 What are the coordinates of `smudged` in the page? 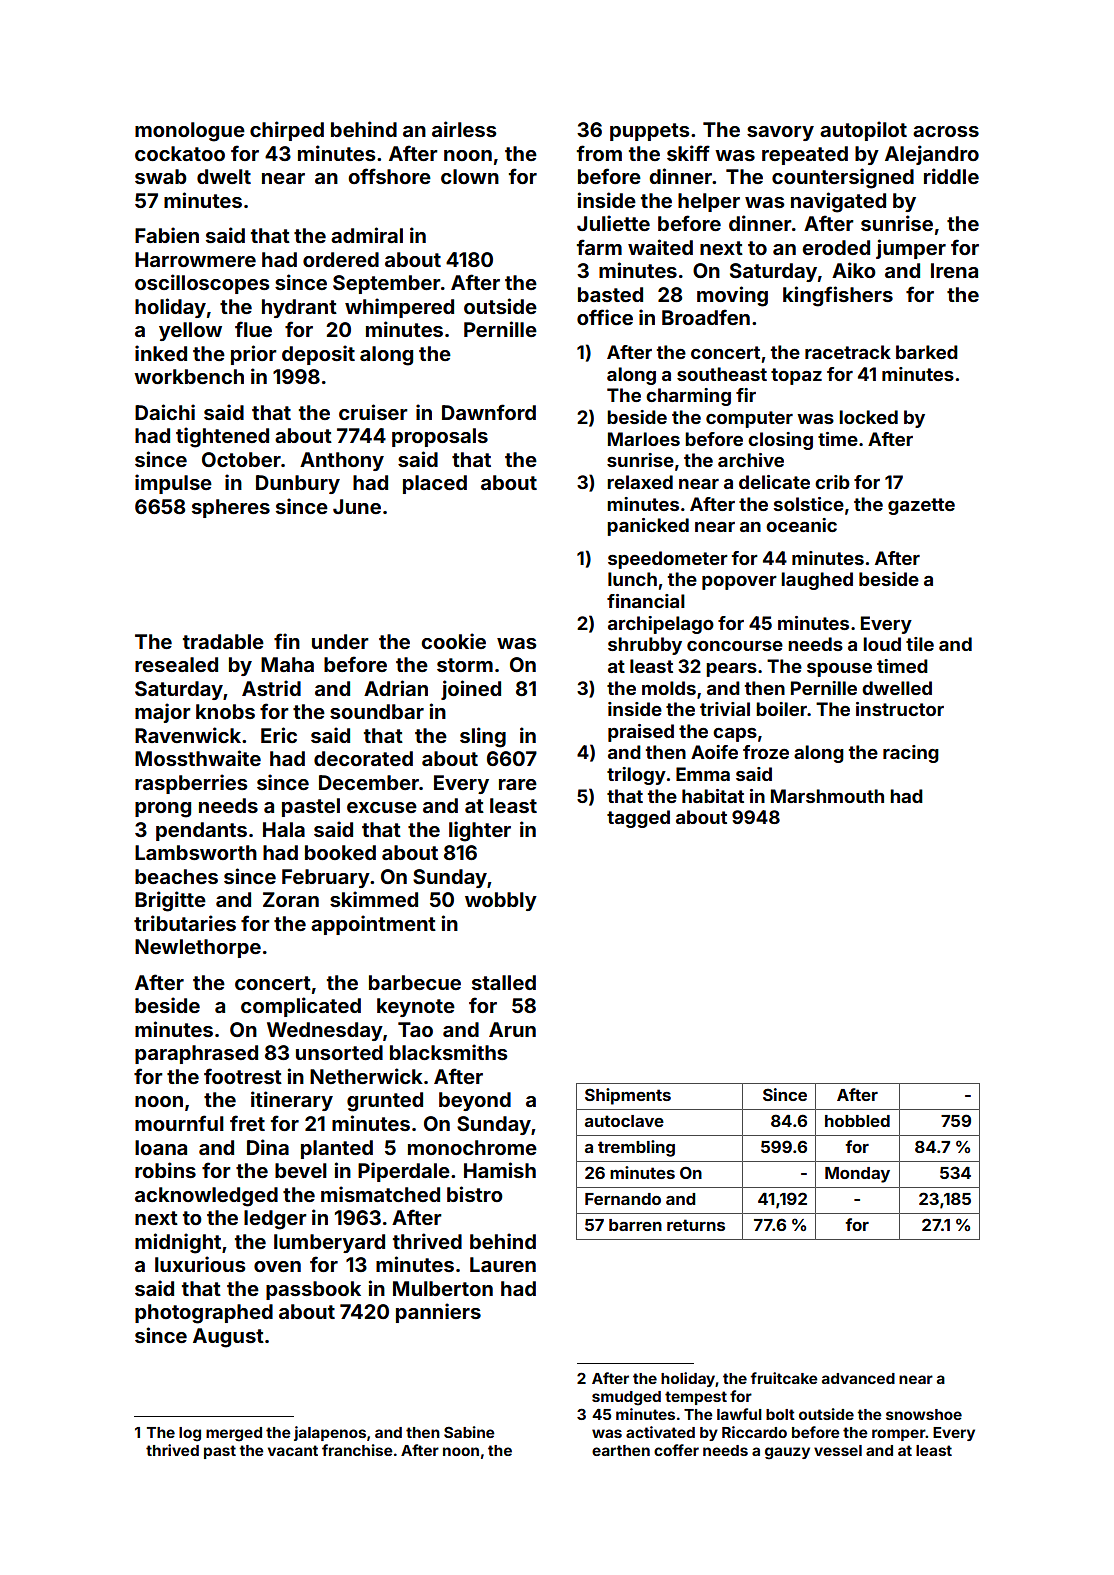 It's located at (626, 1398).
